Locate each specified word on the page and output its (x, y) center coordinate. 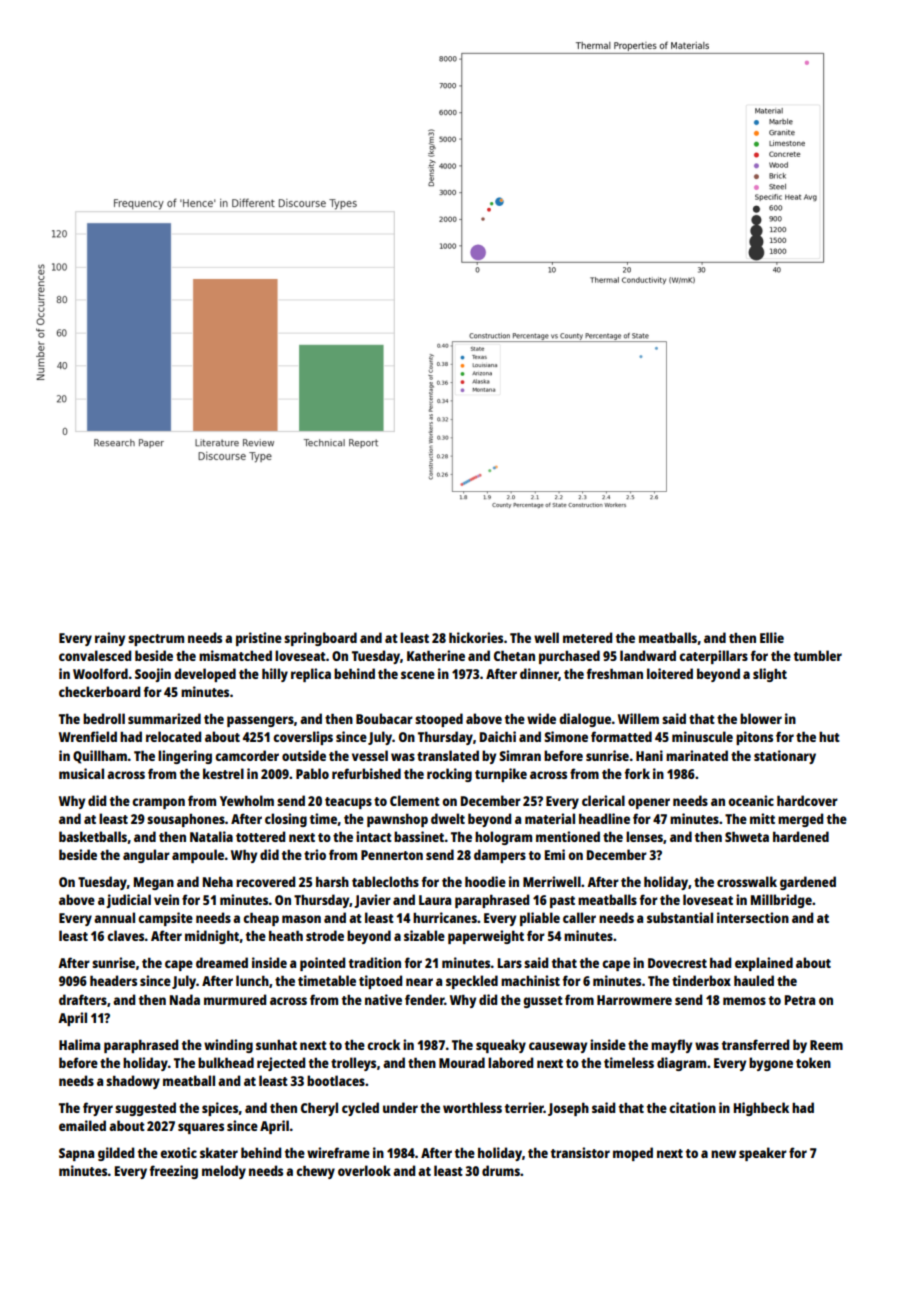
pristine (259, 639)
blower (761, 718)
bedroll (104, 718)
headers (113, 980)
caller (579, 917)
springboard (320, 639)
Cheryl (319, 1109)
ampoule (198, 856)
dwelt (448, 818)
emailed (82, 1125)
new (723, 1154)
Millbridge (781, 901)
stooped (439, 720)
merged (800, 820)
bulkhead (226, 1062)
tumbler (818, 655)
